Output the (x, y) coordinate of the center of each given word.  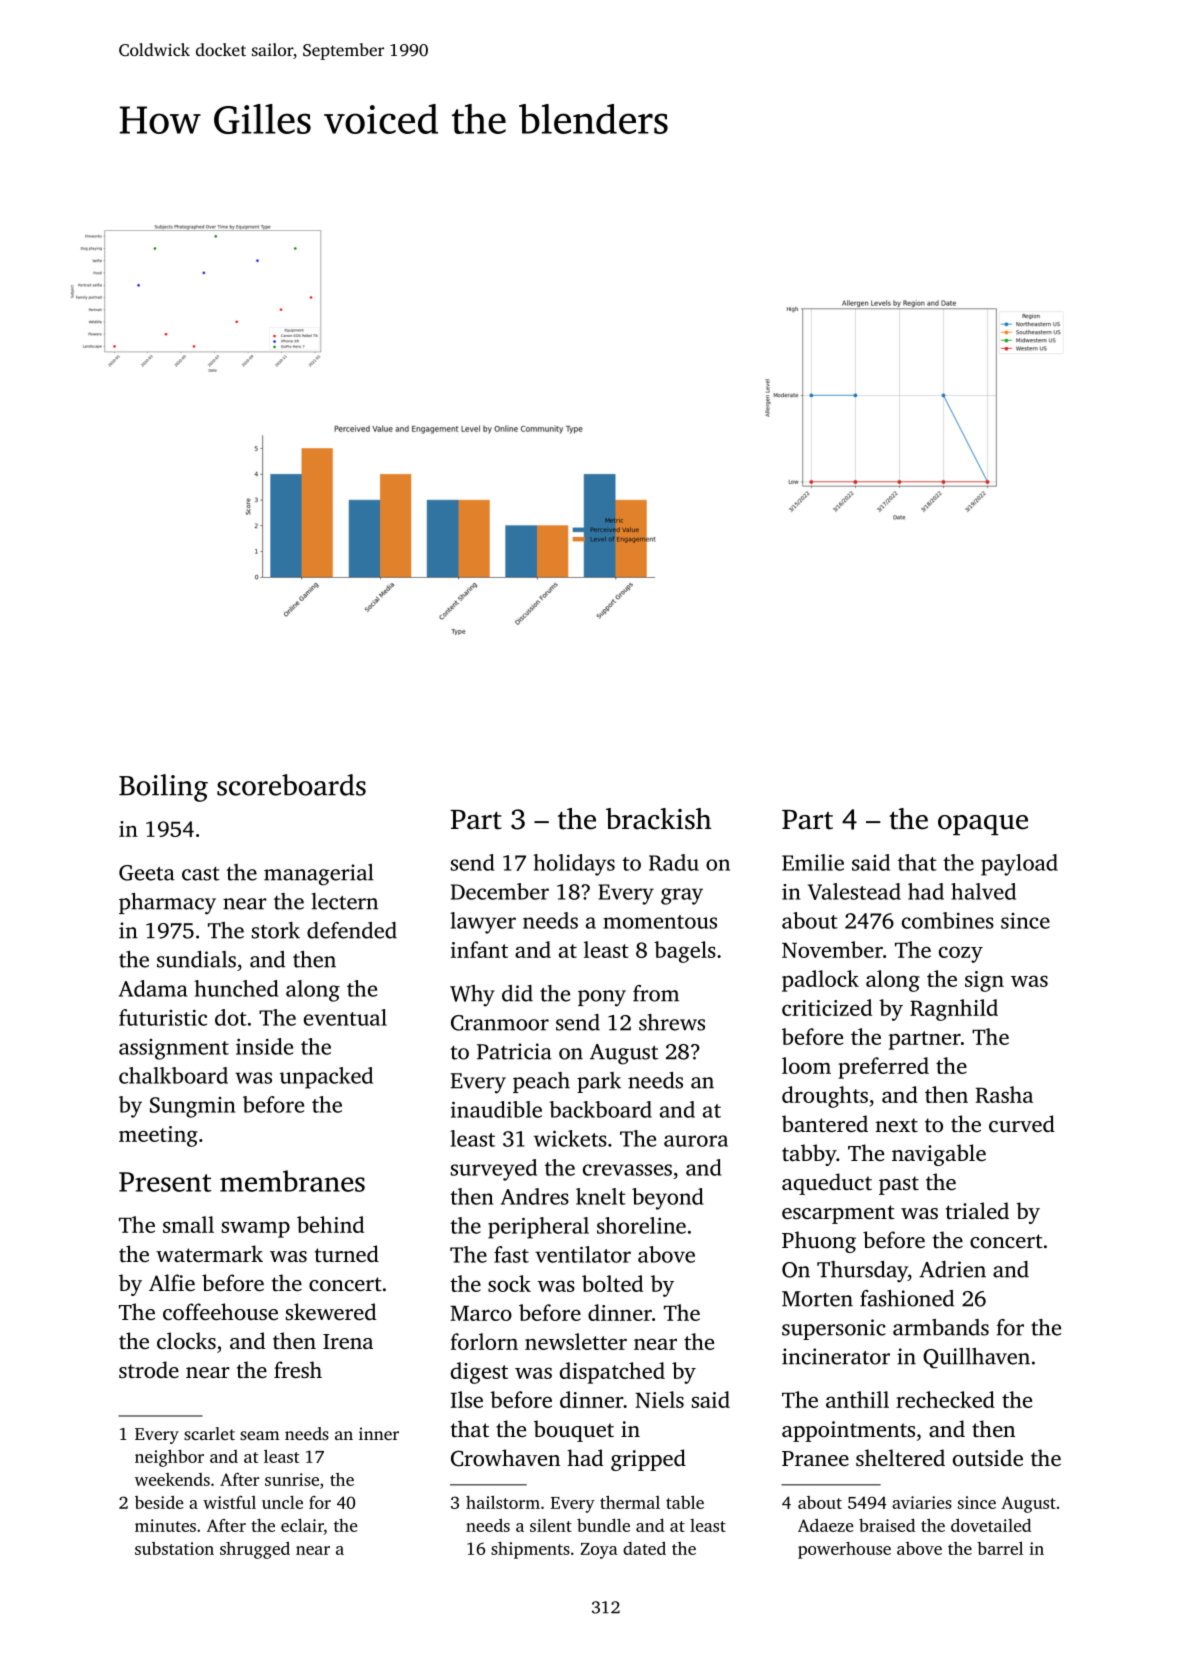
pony (602, 998)
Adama (153, 988)
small (188, 1224)
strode (149, 1369)
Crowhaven (505, 1458)
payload (1019, 865)
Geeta (147, 873)
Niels (659, 1399)
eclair (302, 1525)
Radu (674, 862)
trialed (977, 1210)
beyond (668, 1199)
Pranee (815, 1458)
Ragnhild (954, 1010)
